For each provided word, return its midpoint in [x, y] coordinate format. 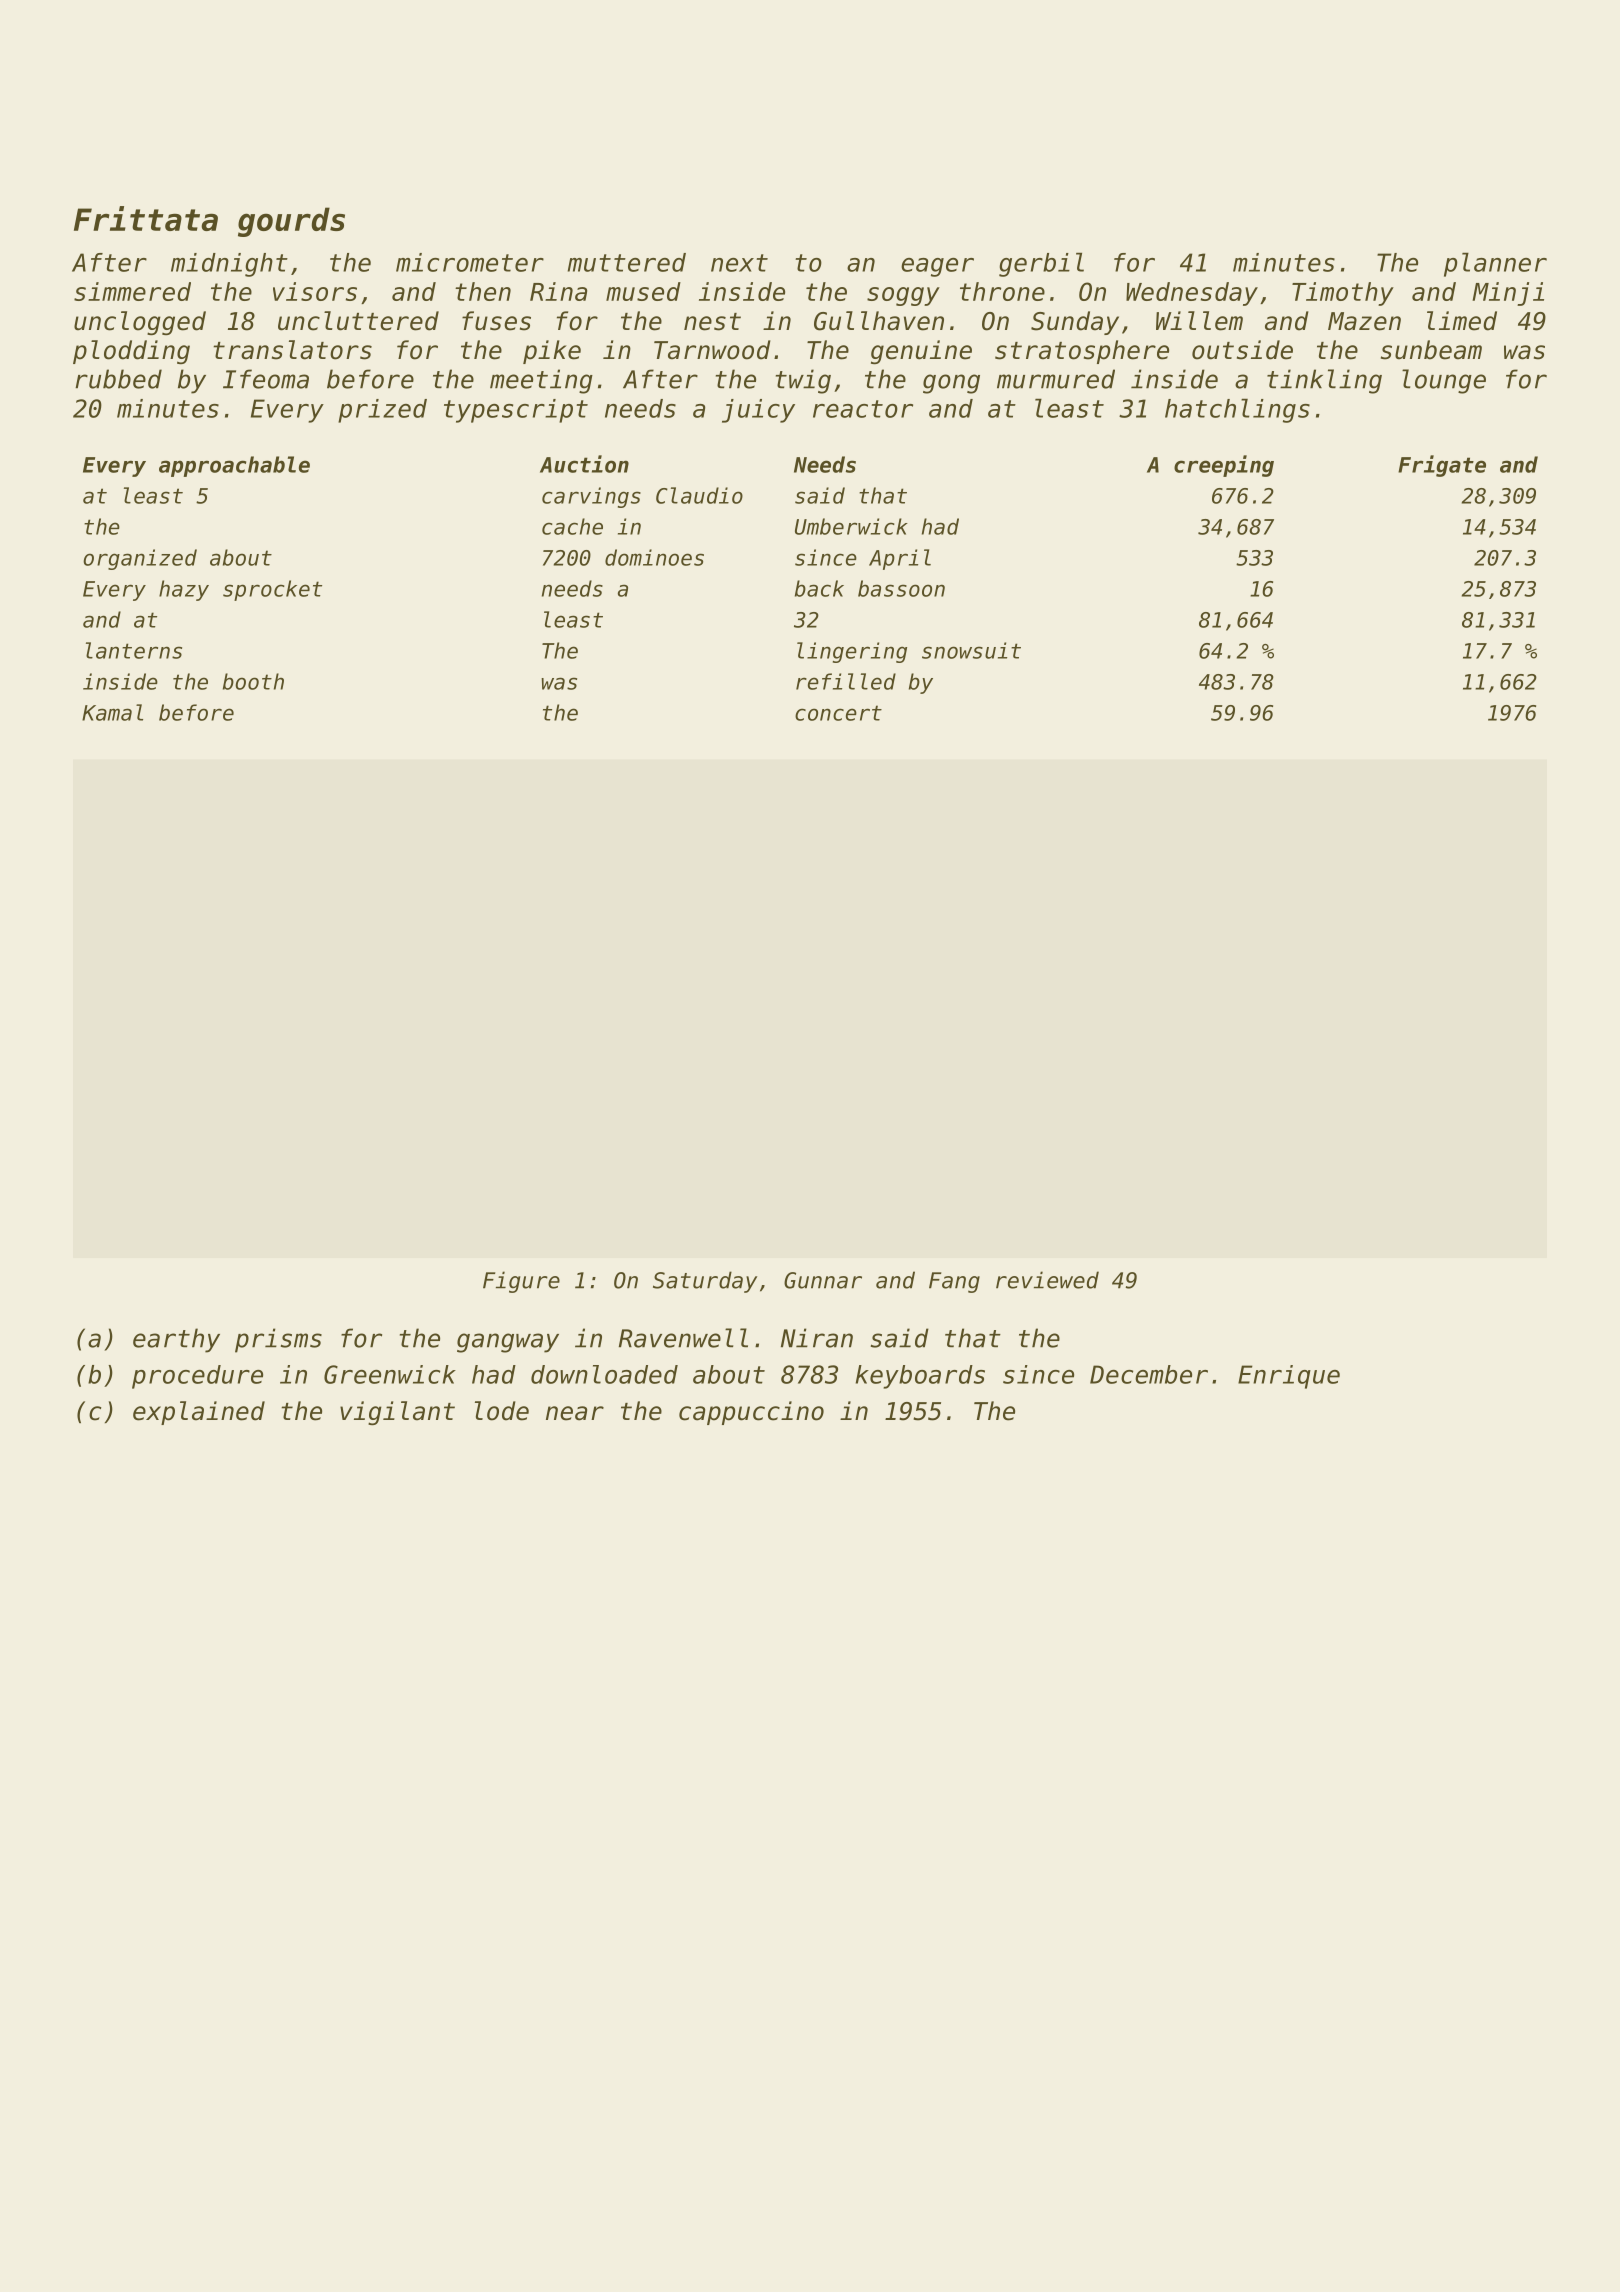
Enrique [1289, 1377]
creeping [1224, 466]
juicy [758, 411]
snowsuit [971, 650]
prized [382, 411]
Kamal [112, 712]
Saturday [705, 1282]
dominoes [654, 557]
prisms [278, 1340]
